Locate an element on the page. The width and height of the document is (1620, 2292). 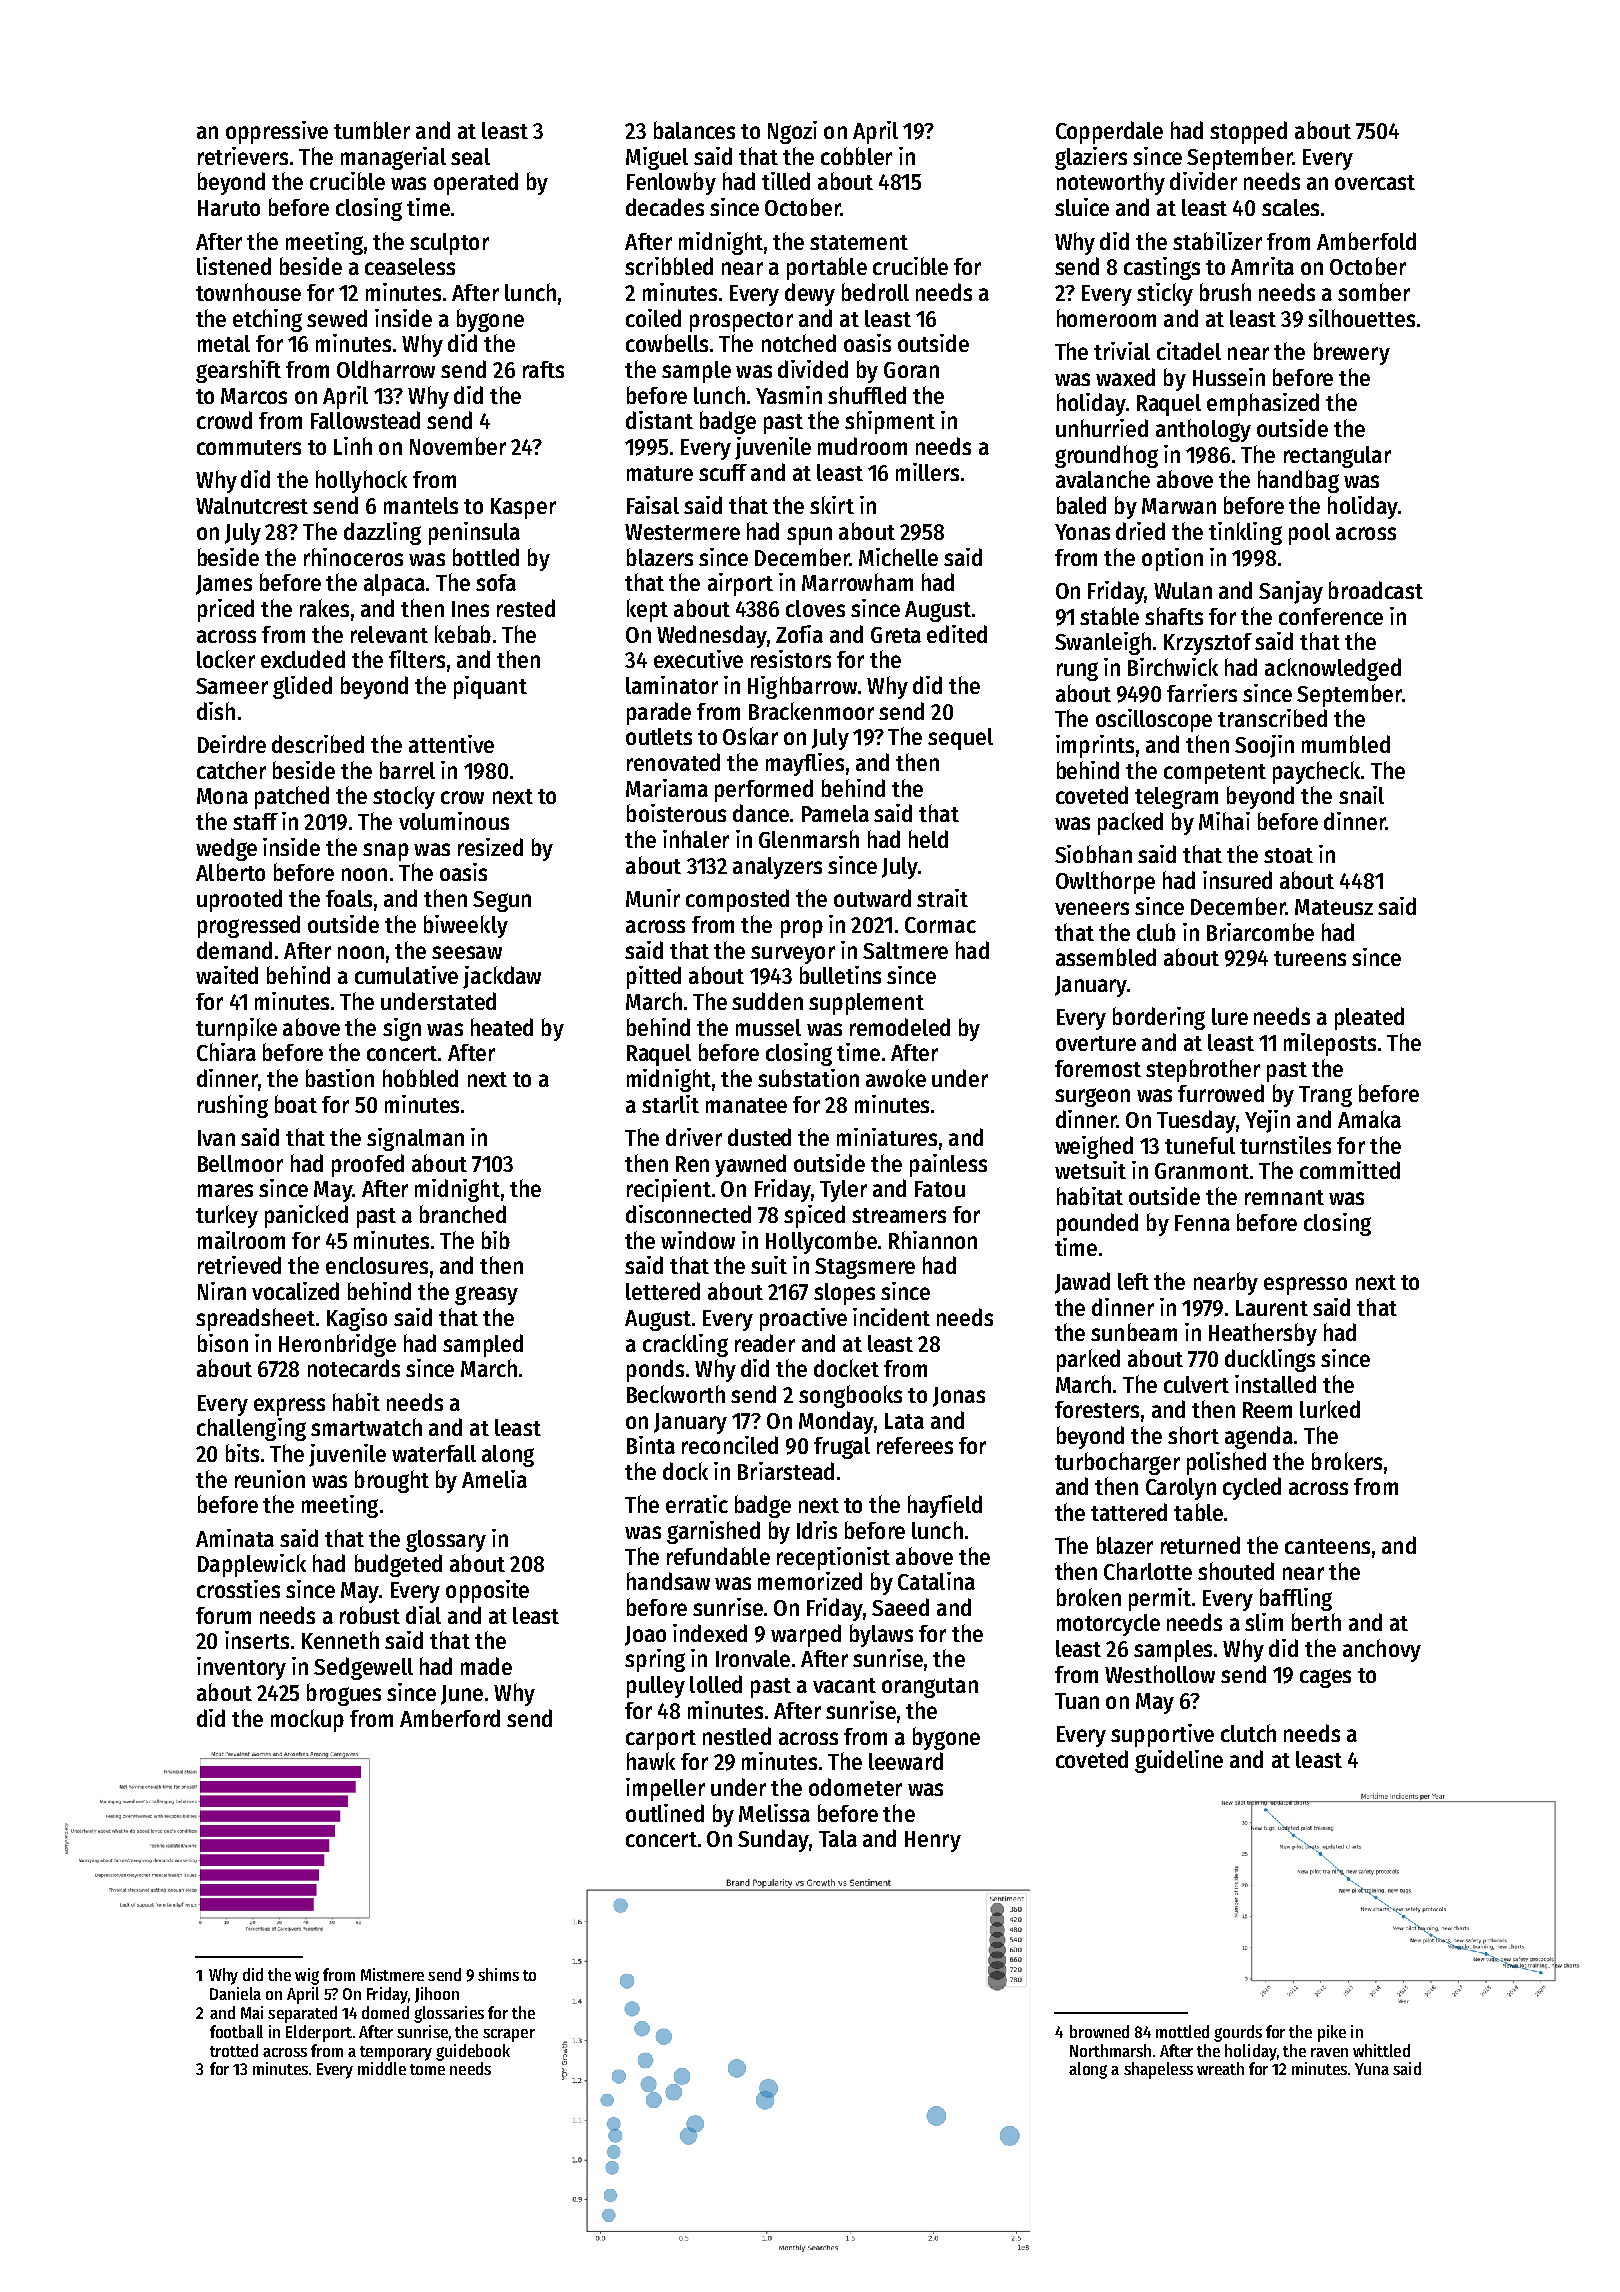
jackdaw is located at coordinates (502, 977).
